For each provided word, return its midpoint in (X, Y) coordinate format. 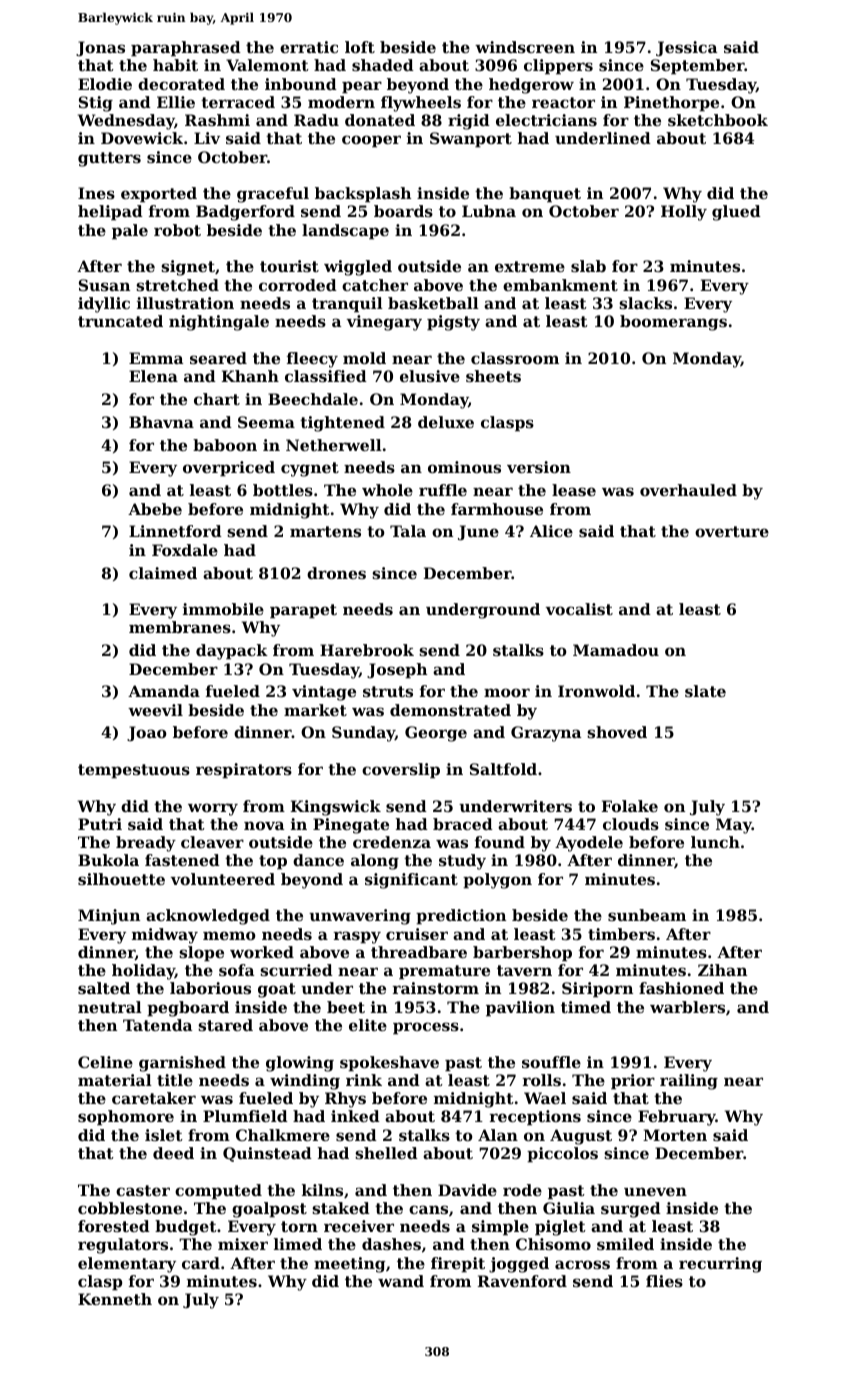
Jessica (686, 48)
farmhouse (497, 509)
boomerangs (673, 323)
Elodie (105, 84)
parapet (303, 611)
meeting (349, 1265)
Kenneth (115, 1299)
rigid (469, 122)
